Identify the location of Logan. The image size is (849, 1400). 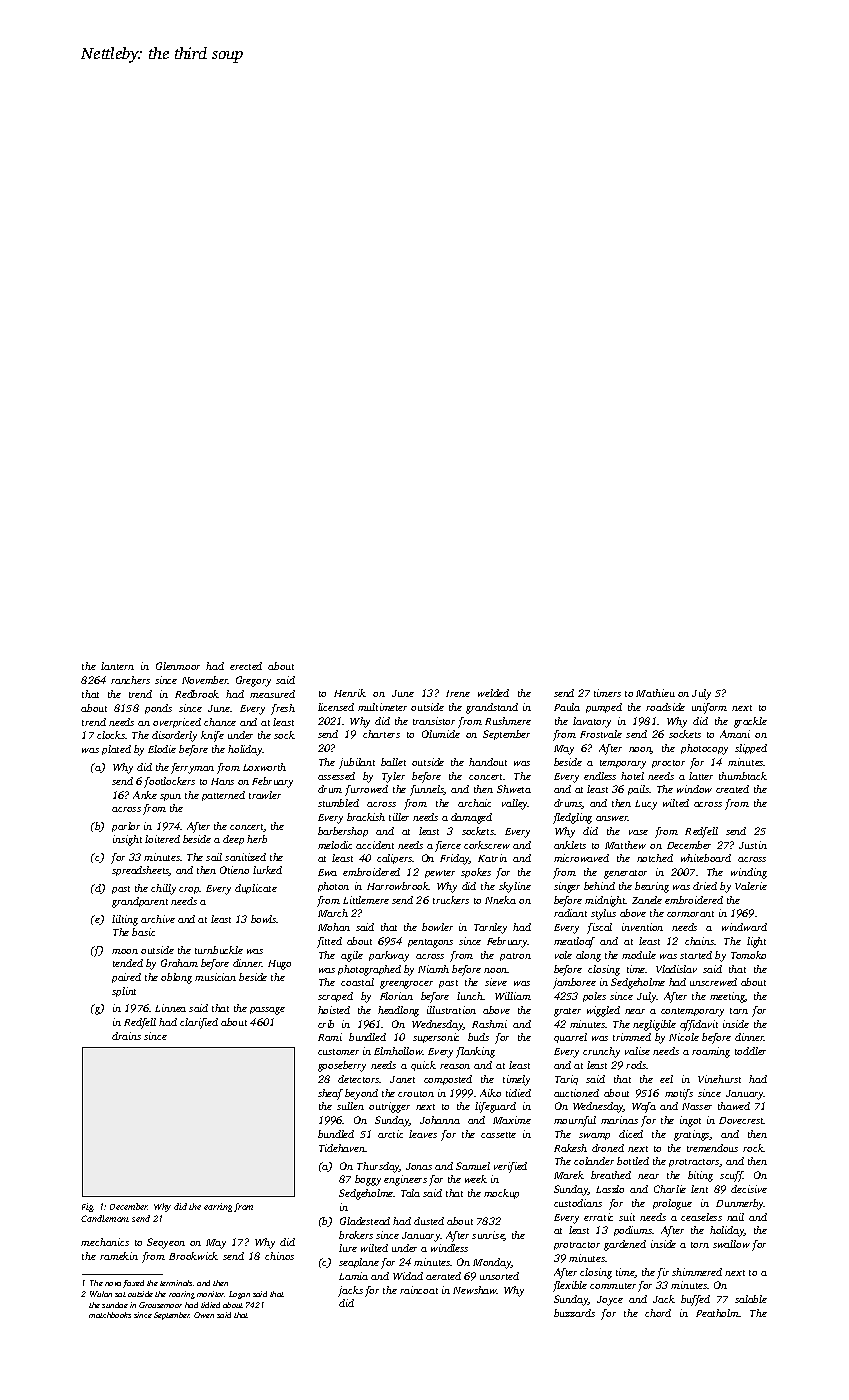
(239, 1295).
